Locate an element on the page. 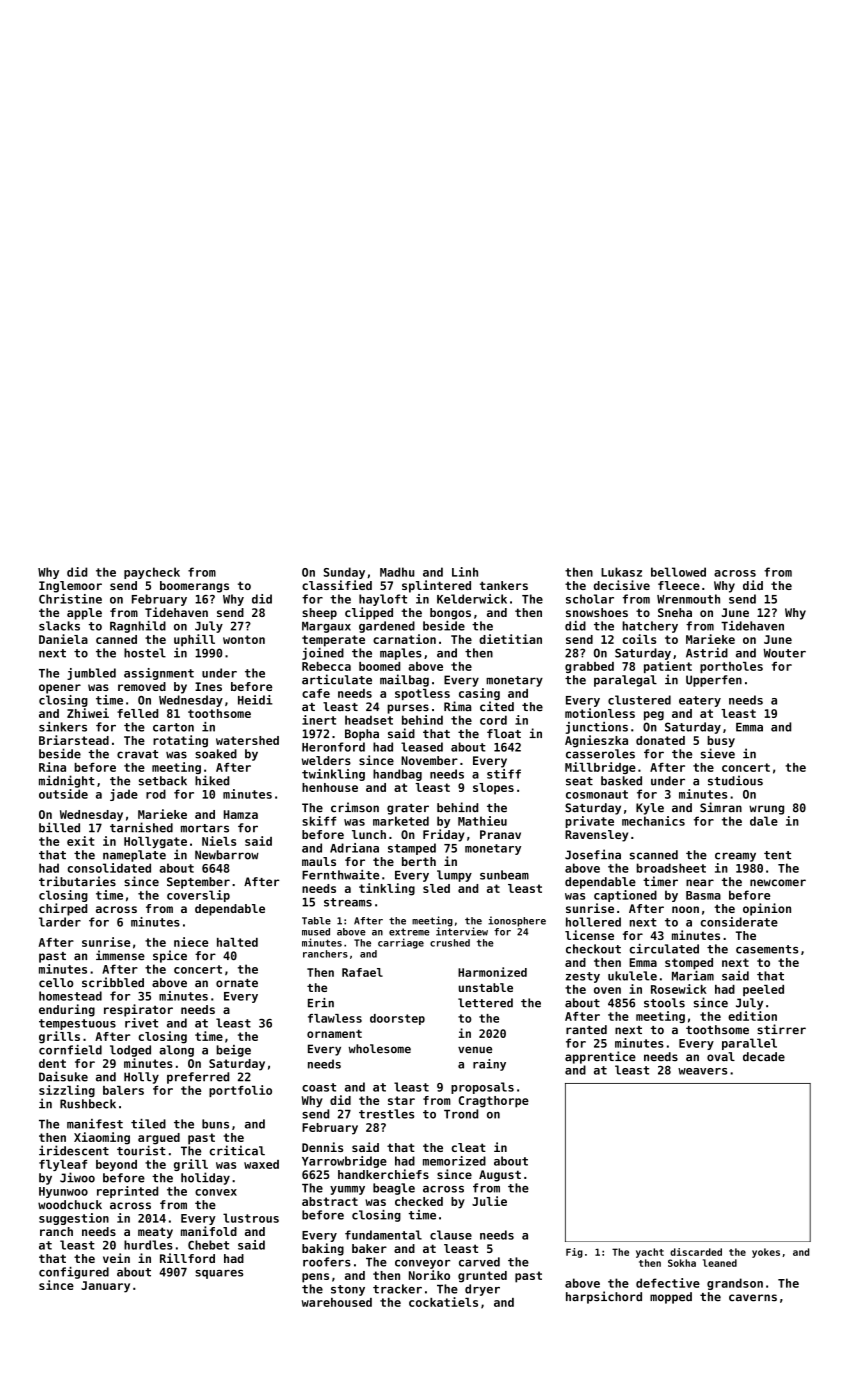 This image has width=849, height=1400. warehoused is located at coordinates (337, 1302).
